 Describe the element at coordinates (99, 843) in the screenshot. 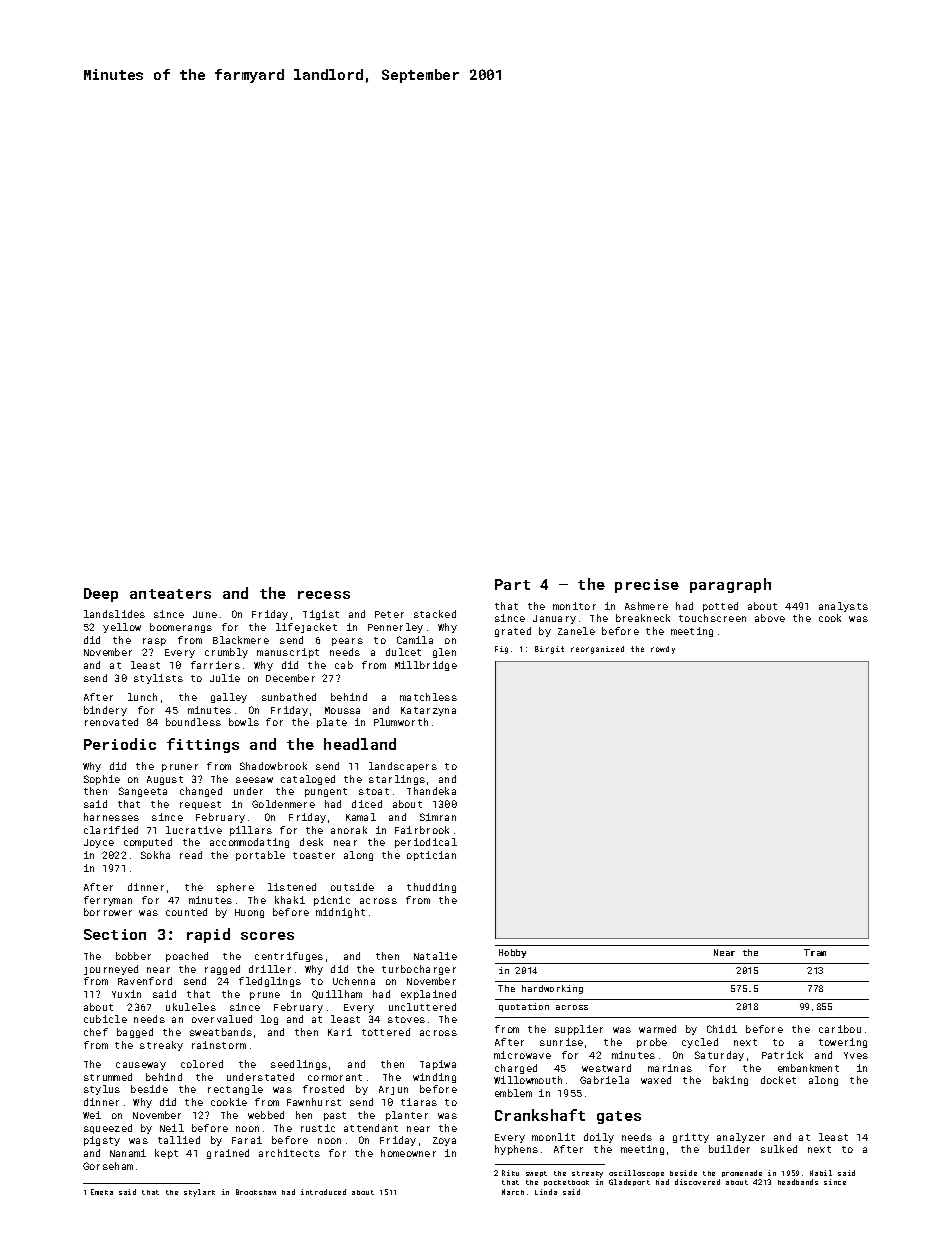

I see `Joyce` at that location.
